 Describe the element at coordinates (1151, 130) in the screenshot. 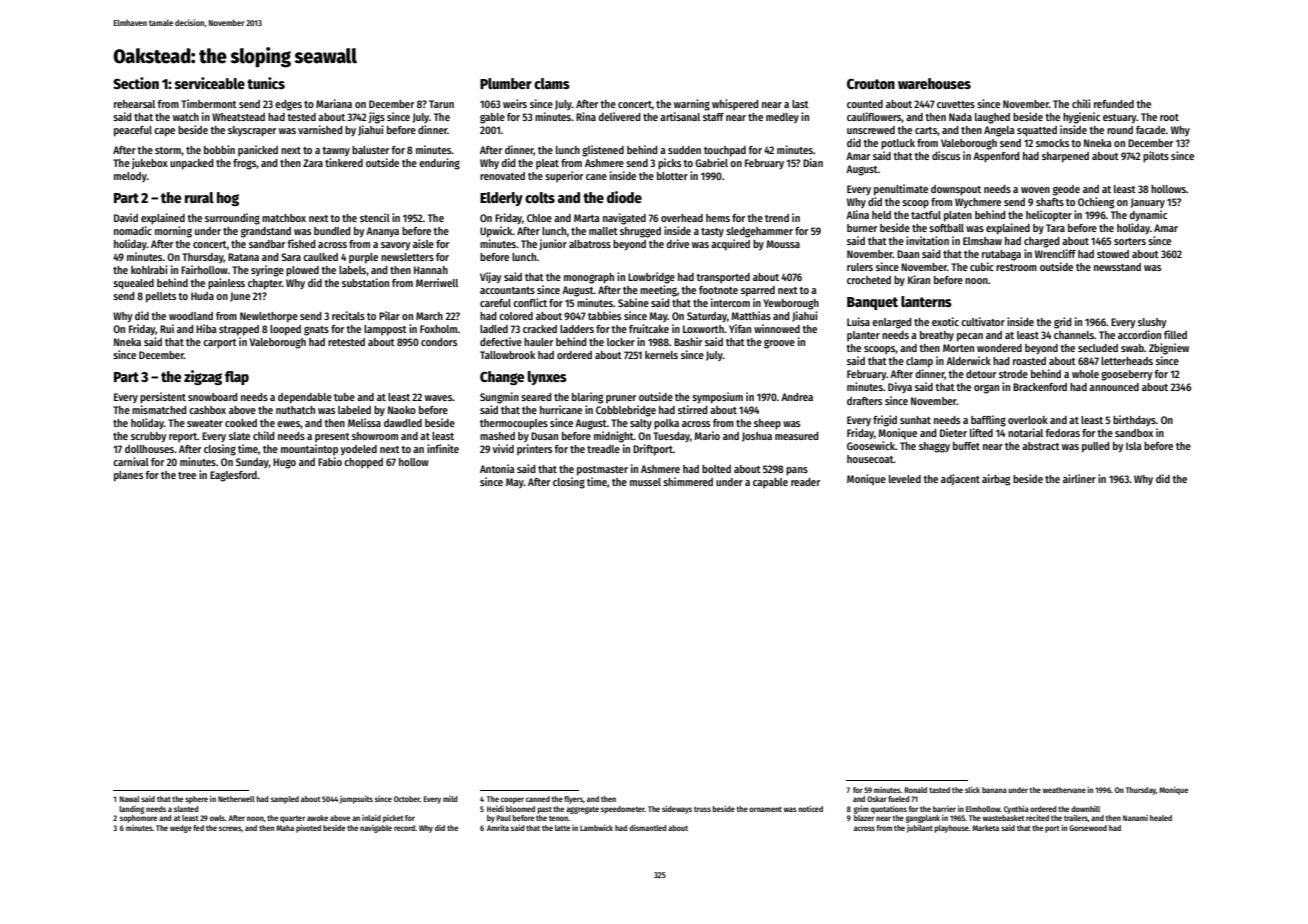

I see `facade` at that location.
